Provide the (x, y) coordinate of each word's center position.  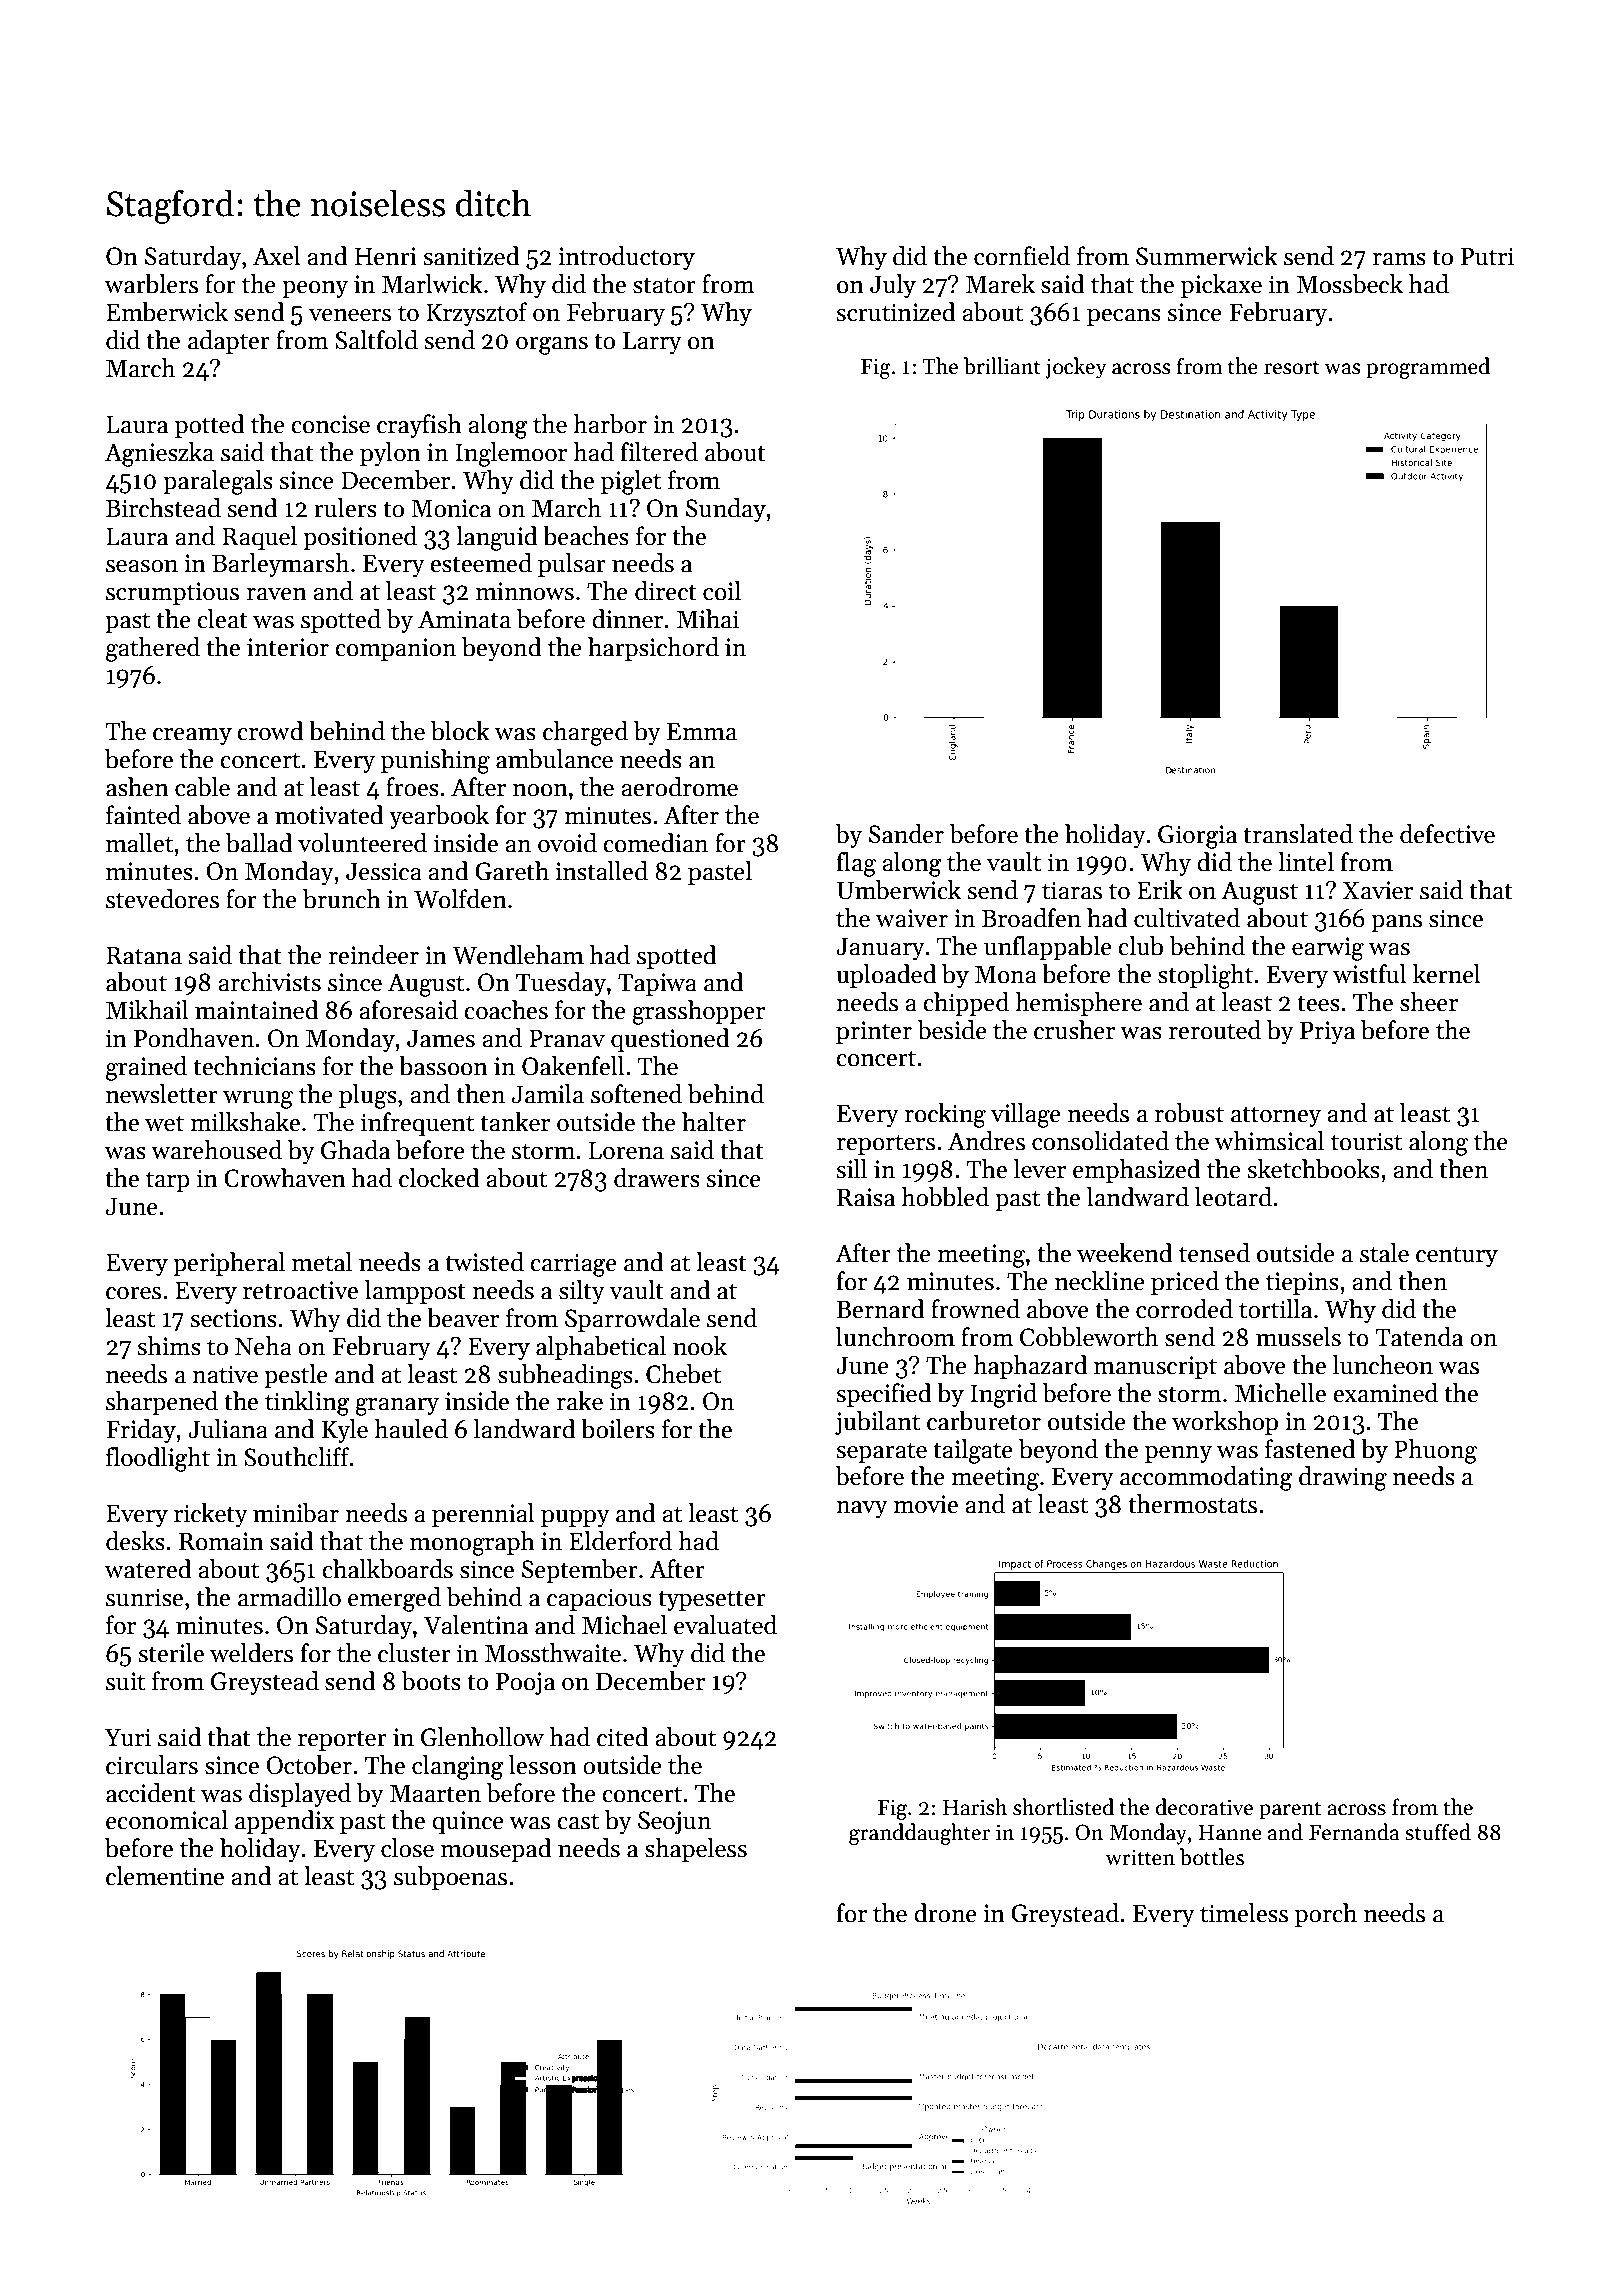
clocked (439, 1178)
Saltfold (376, 340)
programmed (1428, 368)
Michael (624, 1625)
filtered (659, 452)
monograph (472, 1543)
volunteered (362, 843)
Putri (1487, 256)
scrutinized (896, 312)
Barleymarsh (280, 565)
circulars (152, 1765)
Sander (906, 834)
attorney (1276, 1116)
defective (1447, 834)
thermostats (1192, 1504)
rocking (945, 1115)
